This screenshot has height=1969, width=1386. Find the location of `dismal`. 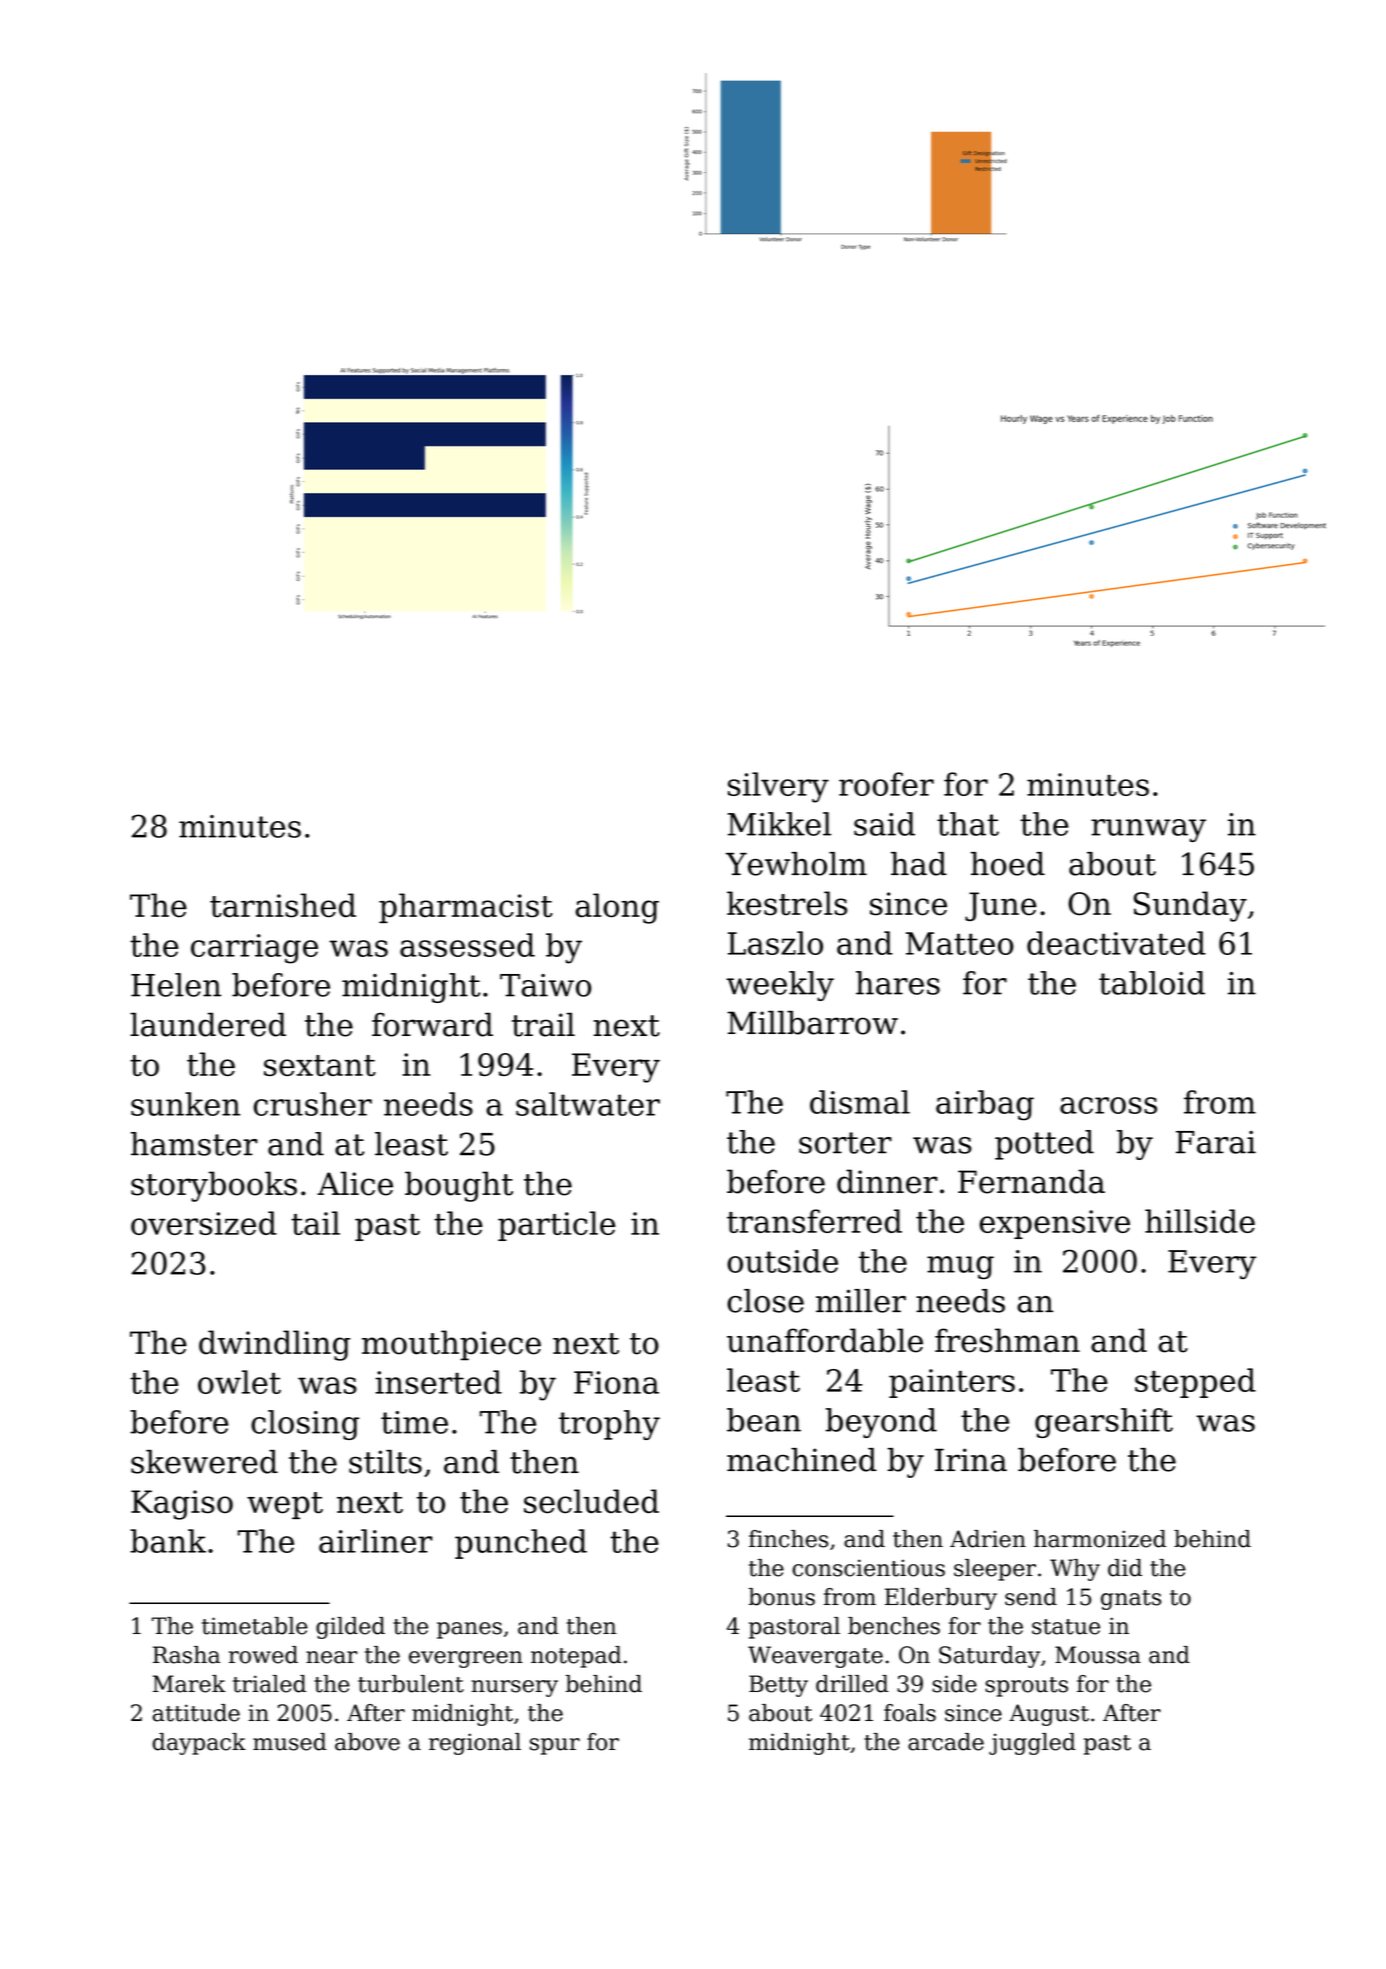

dismal is located at coordinates (860, 1102).
